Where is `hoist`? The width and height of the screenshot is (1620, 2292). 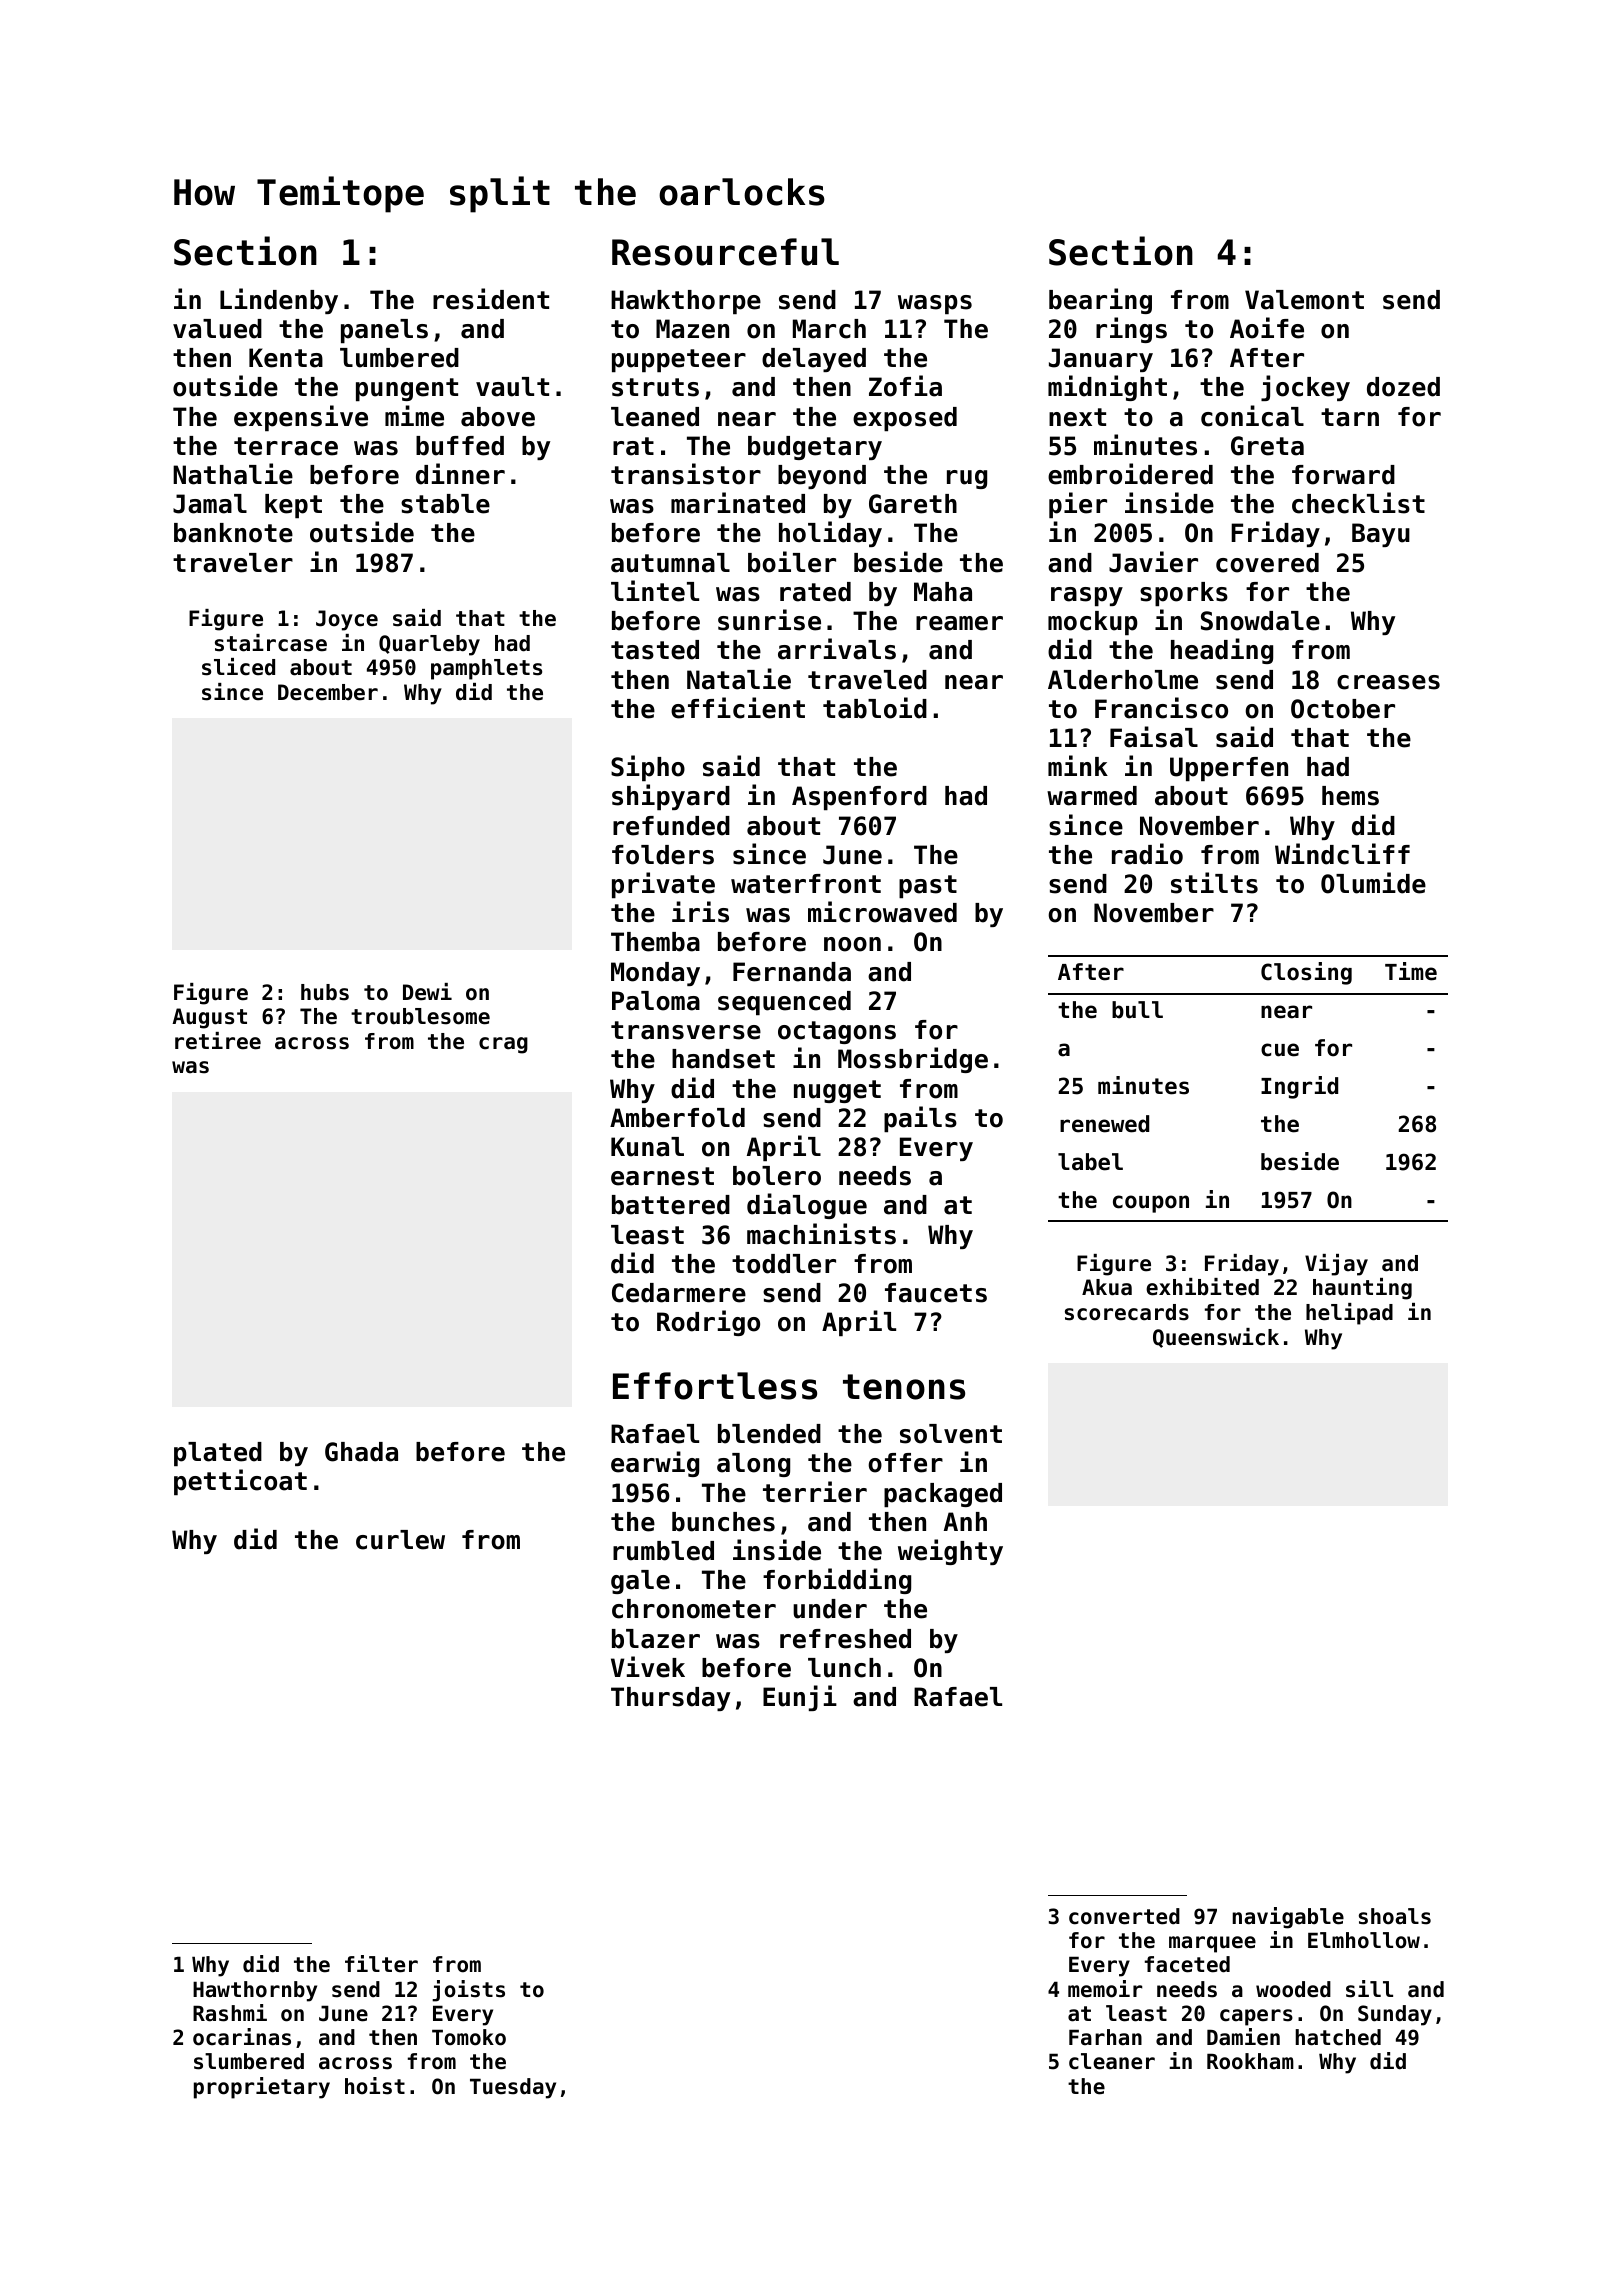 hoist is located at coordinates (375, 2086).
